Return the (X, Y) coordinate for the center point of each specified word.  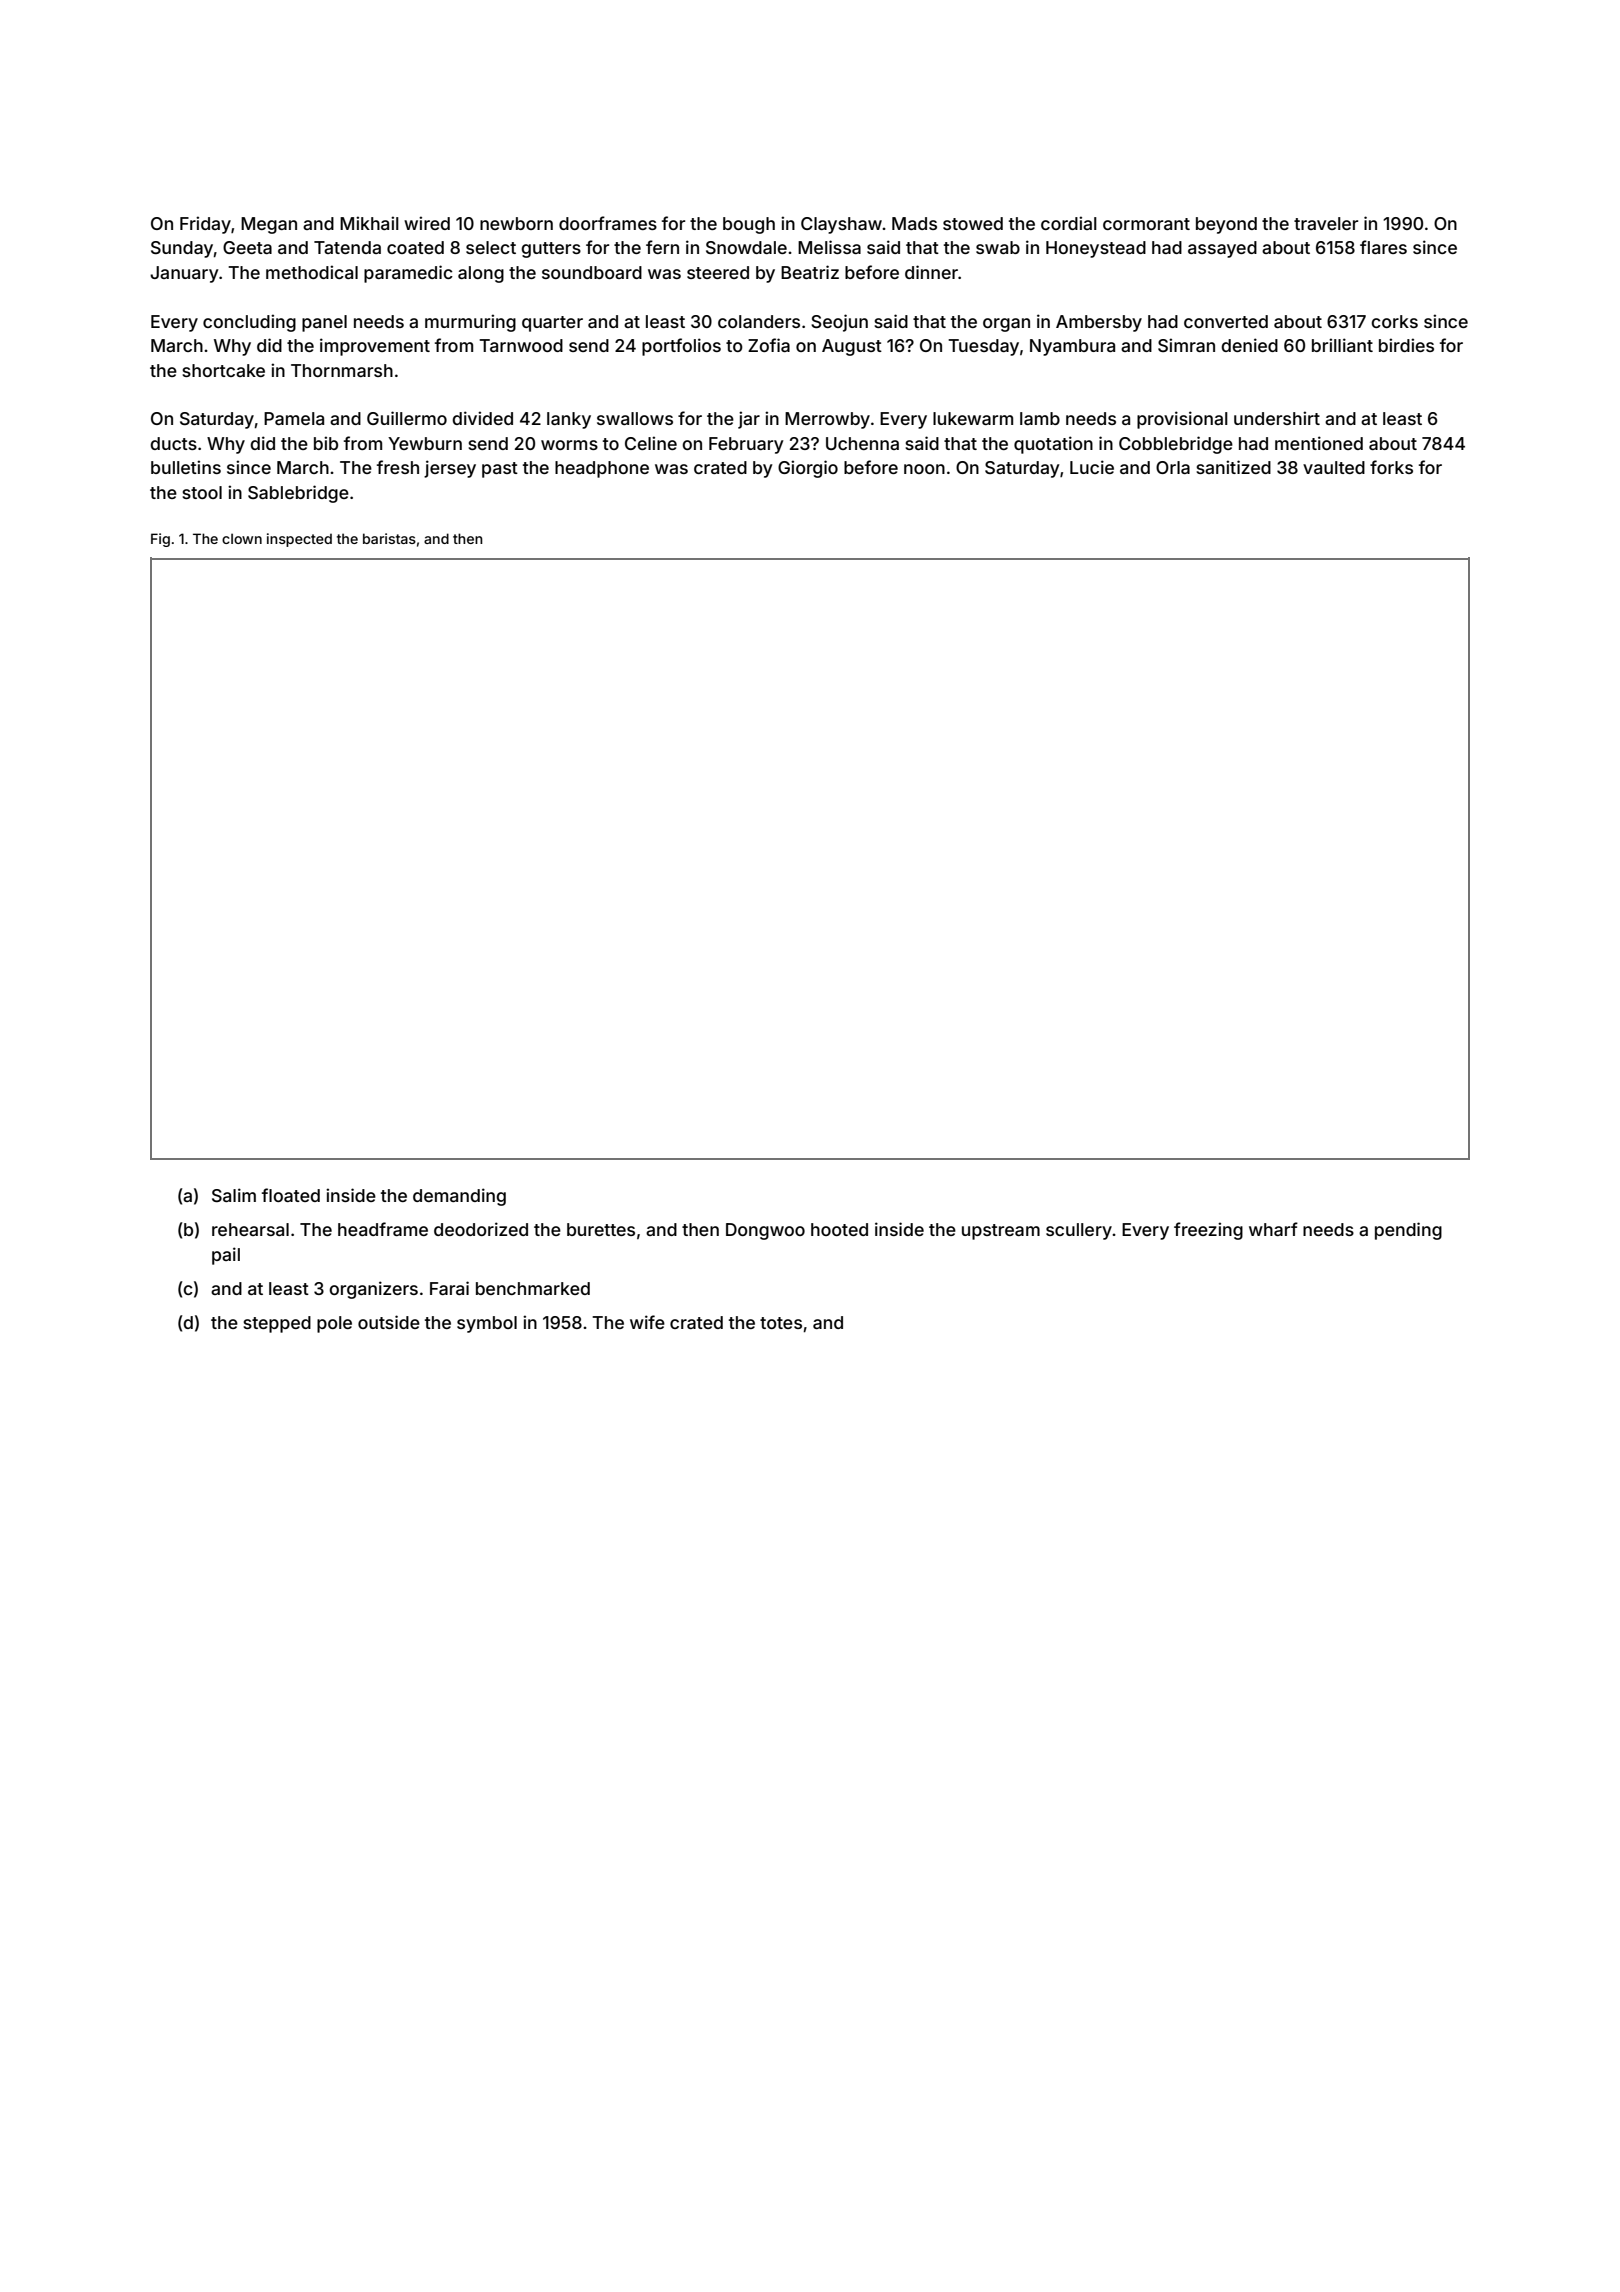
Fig (160, 540)
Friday (205, 225)
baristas (389, 538)
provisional (1182, 420)
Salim (234, 1195)
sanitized (1233, 467)
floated (291, 1195)
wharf (1273, 1229)
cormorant (1146, 224)
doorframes (608, 223)
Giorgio (808, 469)
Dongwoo (765, 1231)
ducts (173, 443)
